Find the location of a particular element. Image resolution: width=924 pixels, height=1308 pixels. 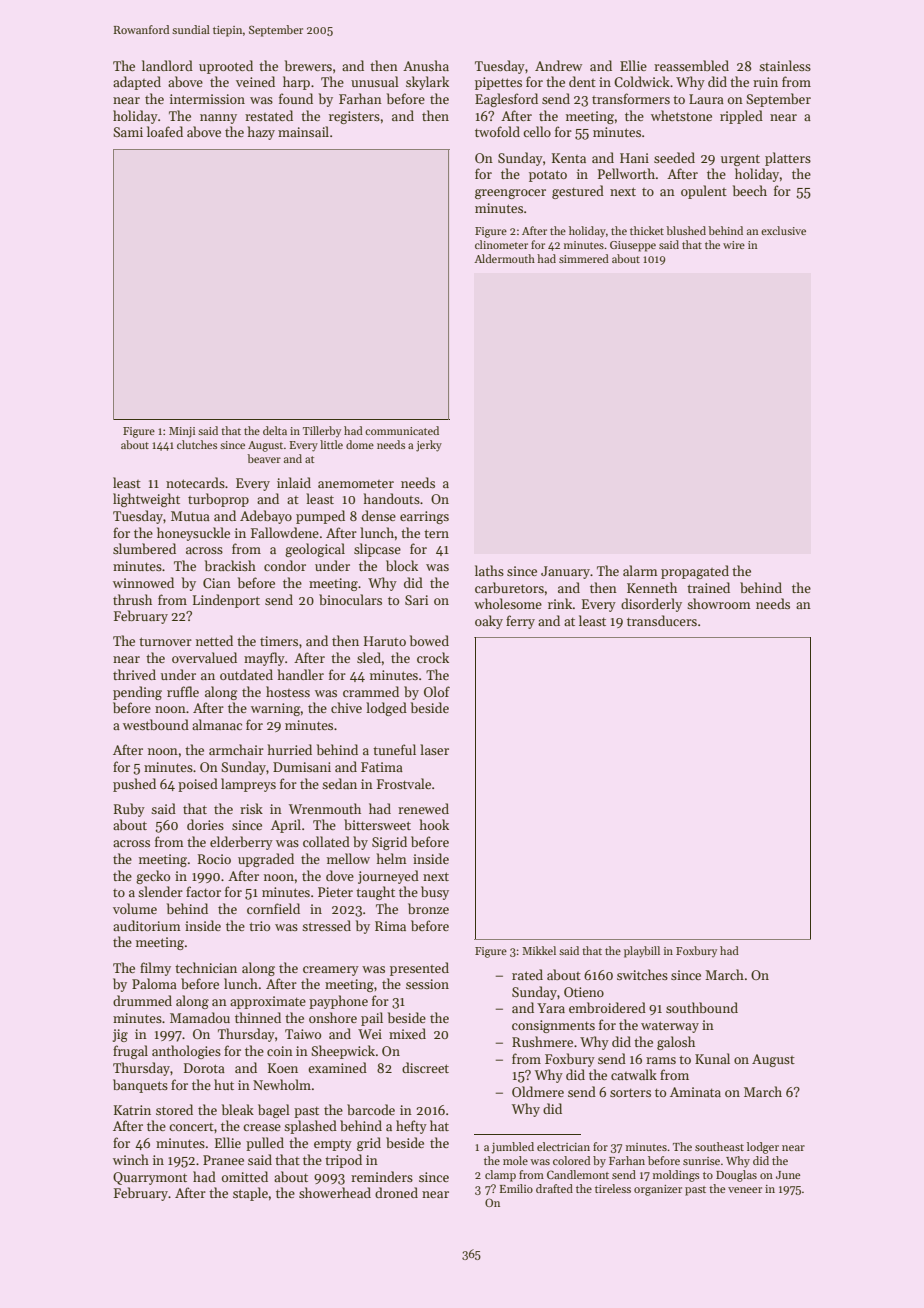

slender is located at coordinates (160, 891).
